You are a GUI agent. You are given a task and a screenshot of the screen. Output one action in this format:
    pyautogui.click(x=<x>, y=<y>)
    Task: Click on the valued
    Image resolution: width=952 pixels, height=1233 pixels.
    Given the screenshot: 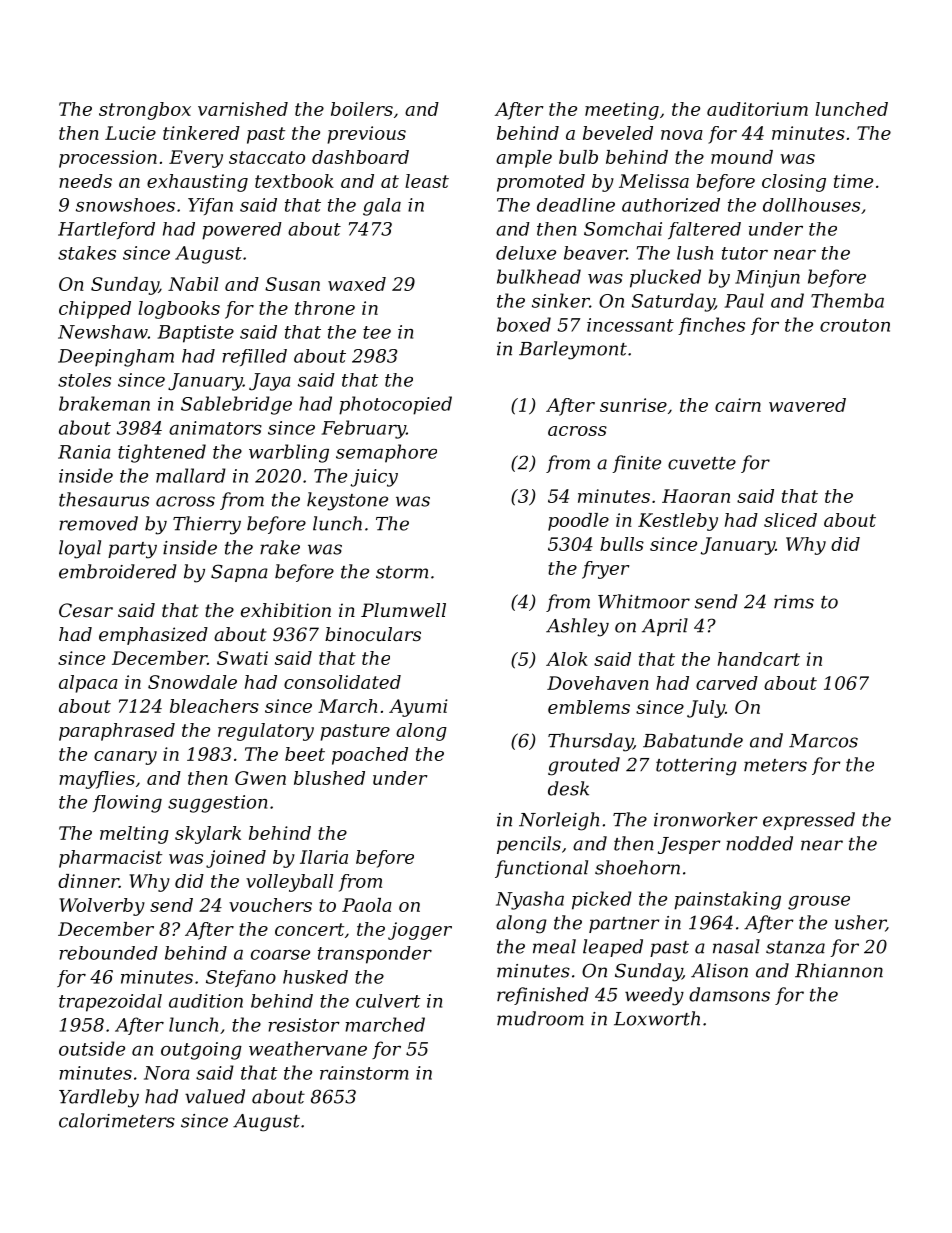 What is the action you would take?
    pyautogui.click(x=215, y=1096)
